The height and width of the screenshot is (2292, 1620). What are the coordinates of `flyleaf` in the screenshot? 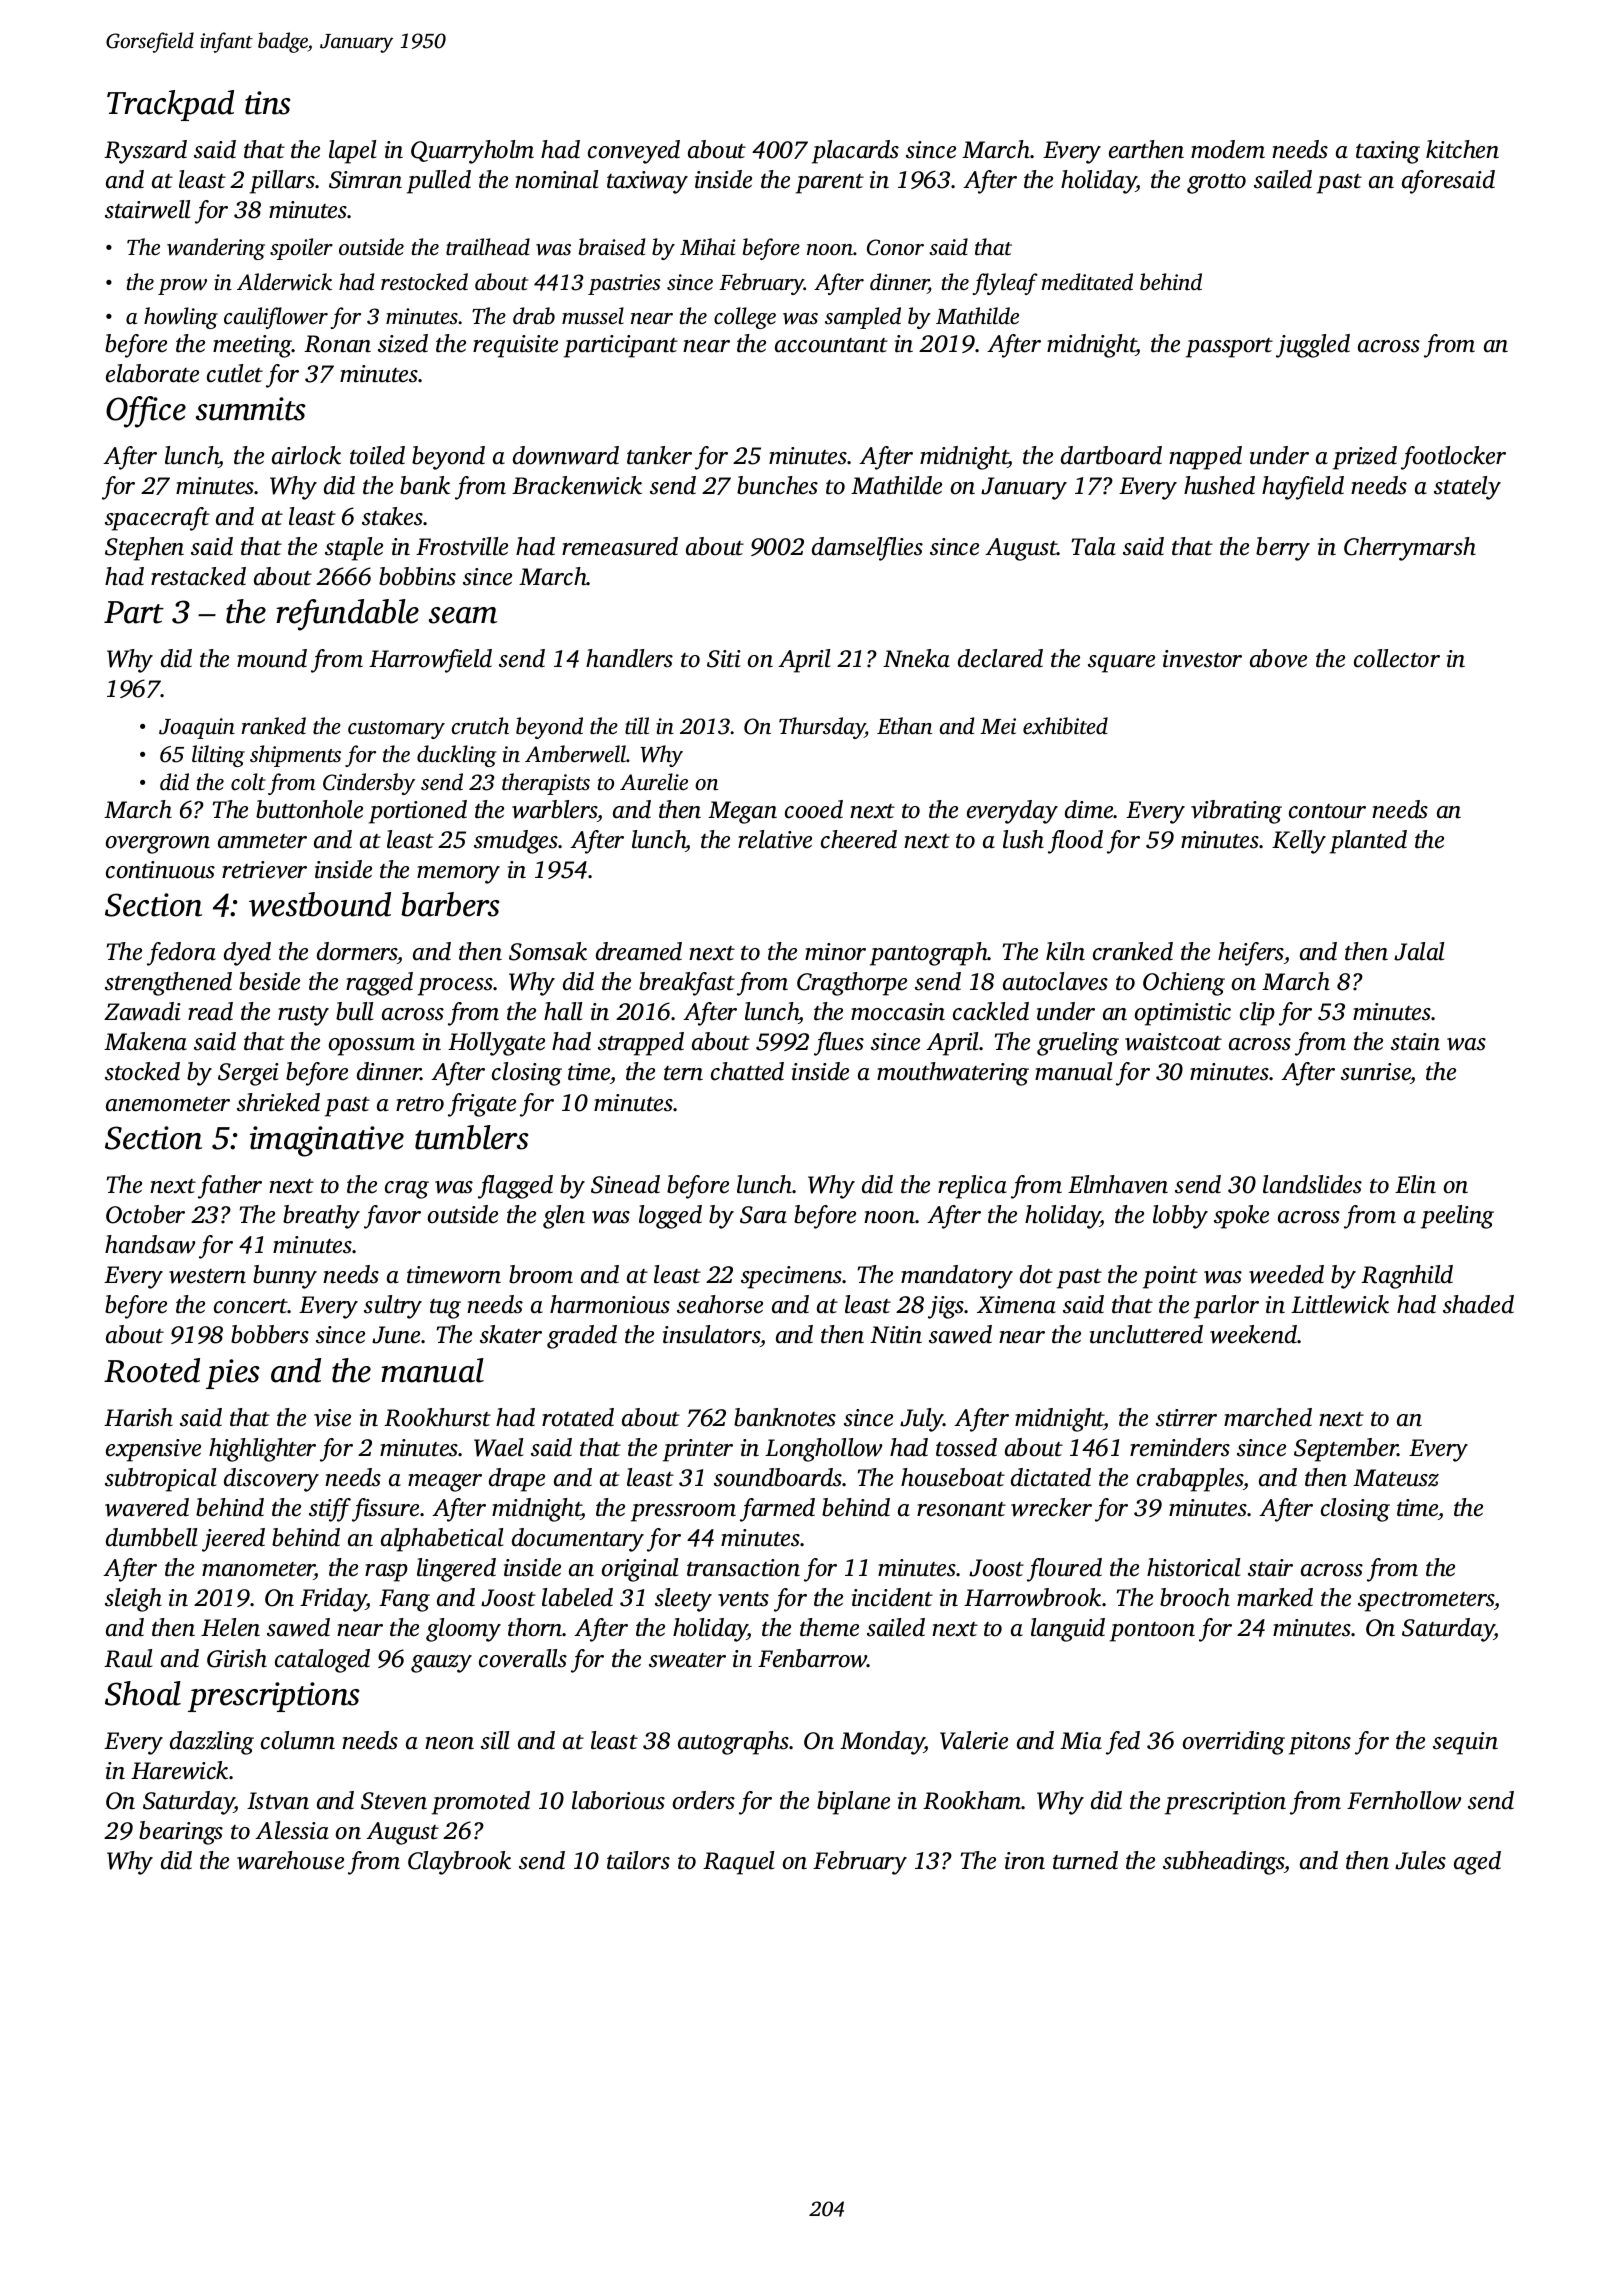 It's located at (1005, 284).
